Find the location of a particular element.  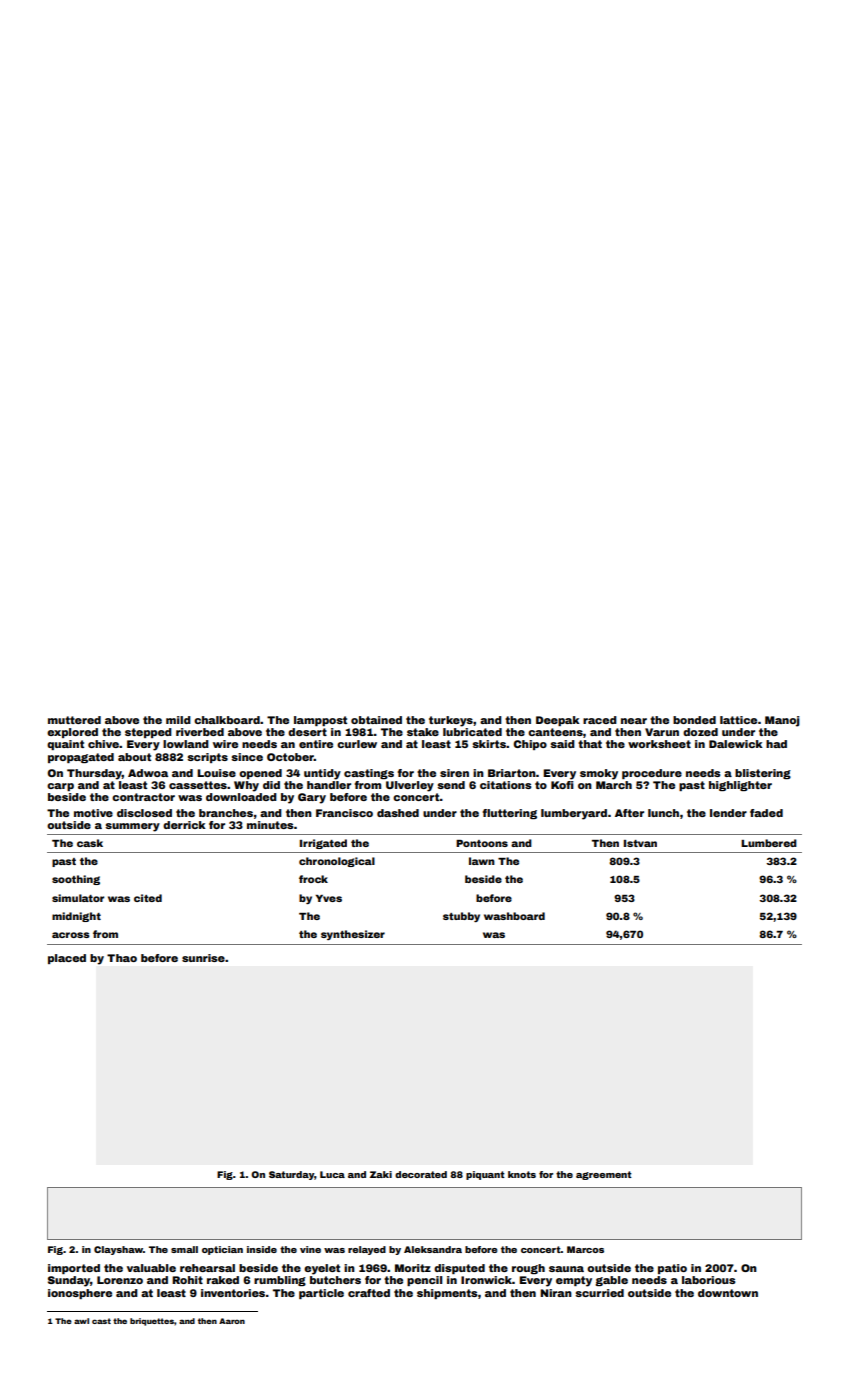

Manoj is located at coordinates (782, 721).
